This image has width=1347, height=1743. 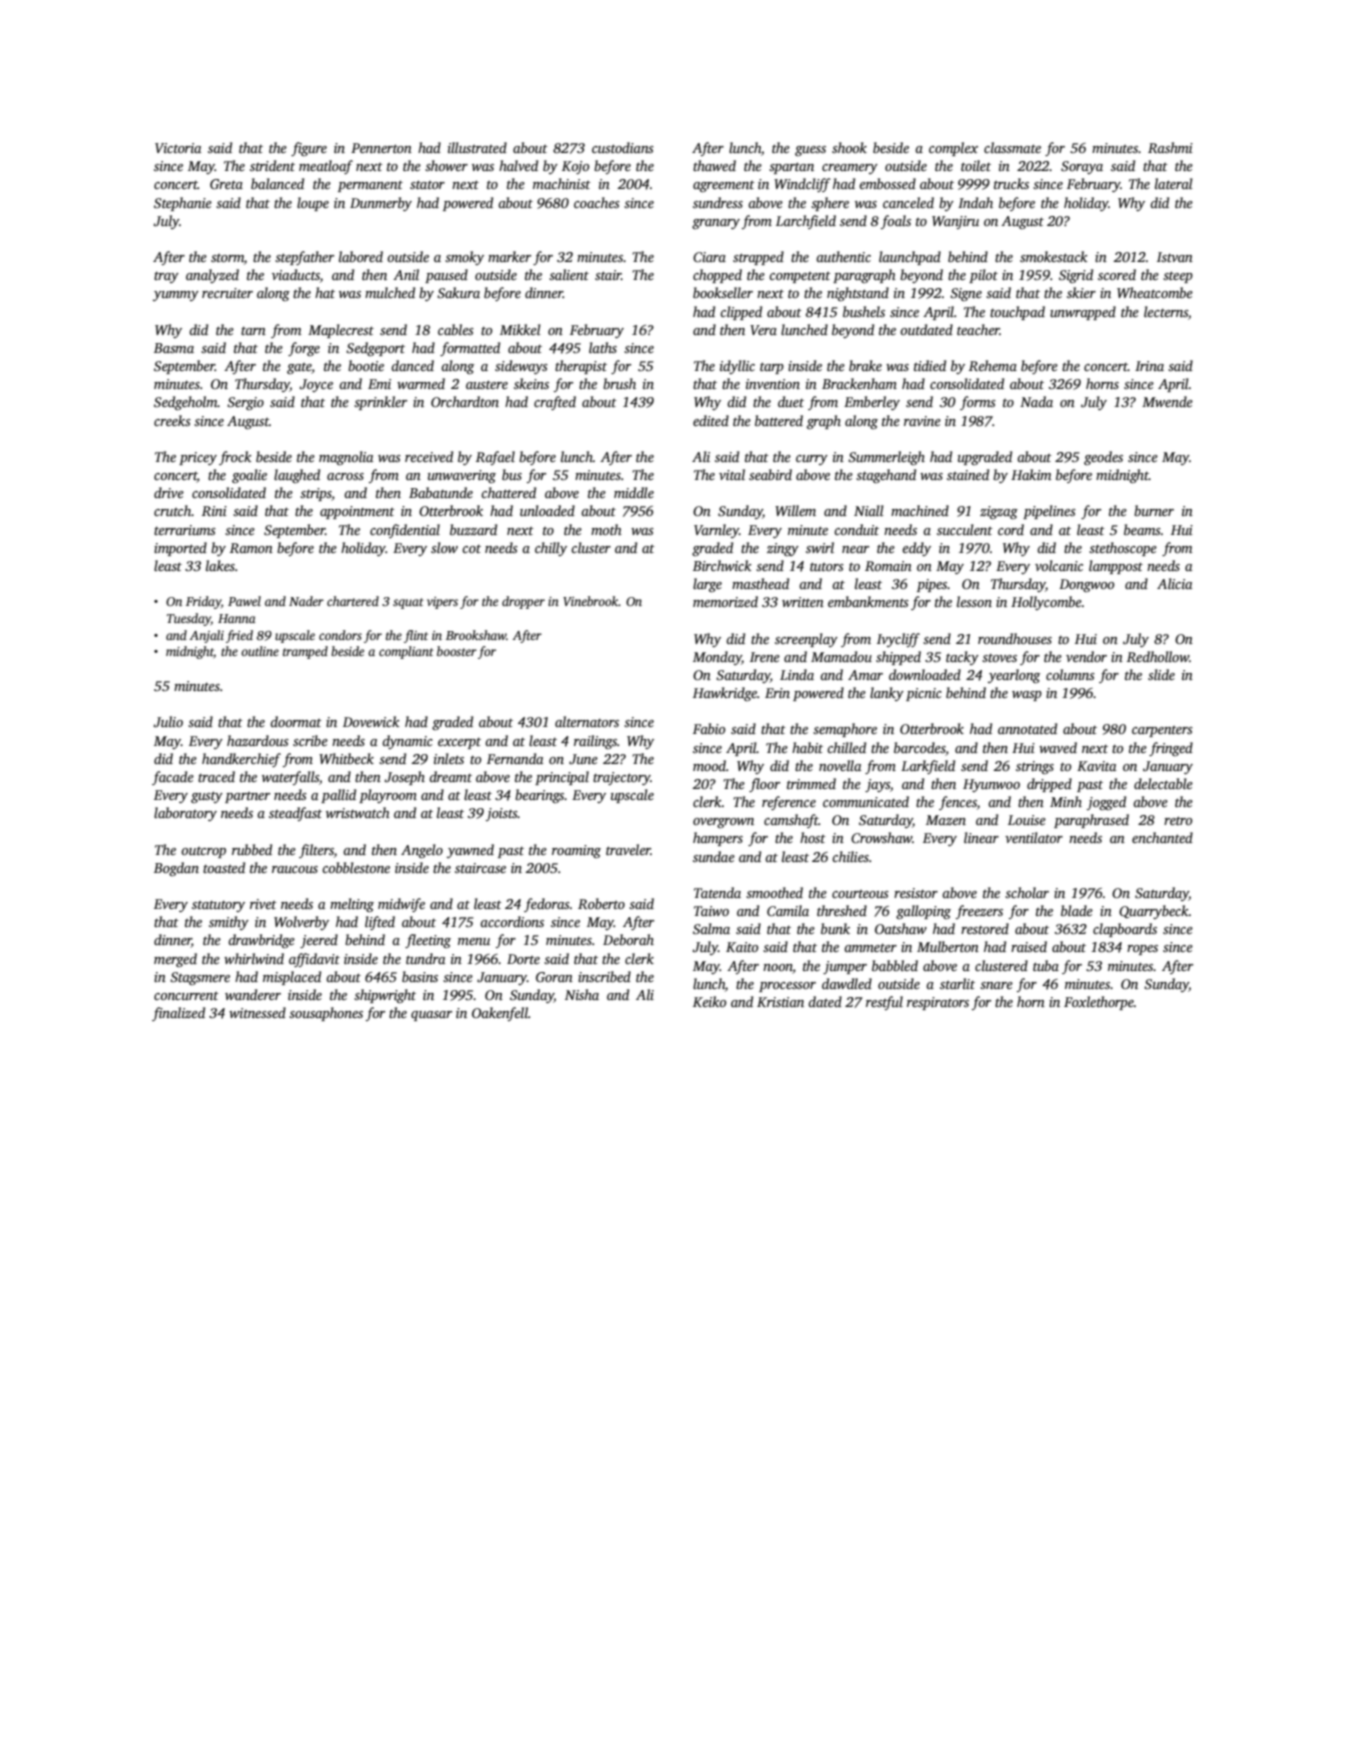 What do you see at coordinates (431, 1016) in the image?
I see `quasar` at bounding box center [431, 1016].
